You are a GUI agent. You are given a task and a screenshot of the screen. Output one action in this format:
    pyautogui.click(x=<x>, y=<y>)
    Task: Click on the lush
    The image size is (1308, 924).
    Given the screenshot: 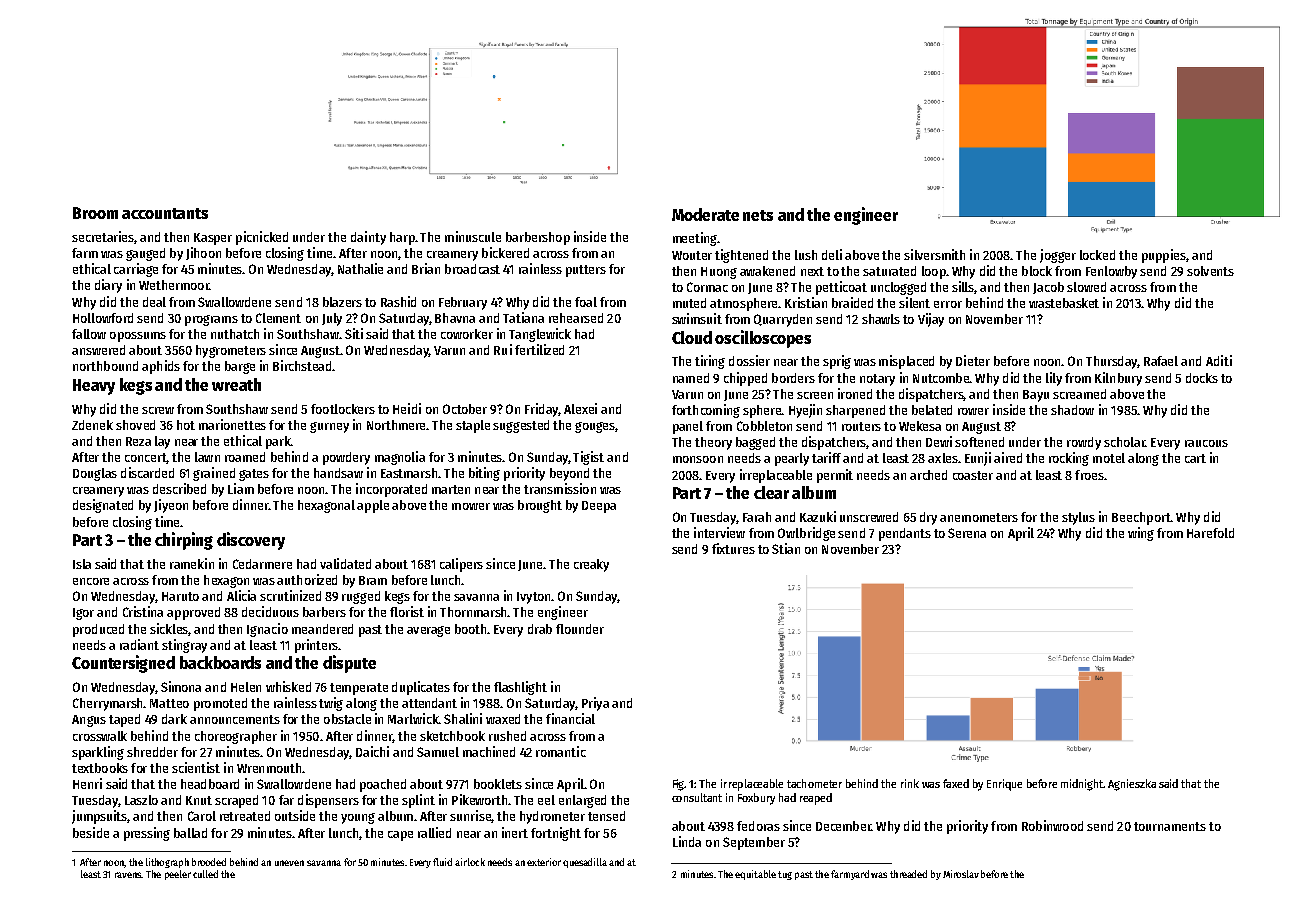 What is the action you would take?
    pyautogui.click(x=806, y=255)
